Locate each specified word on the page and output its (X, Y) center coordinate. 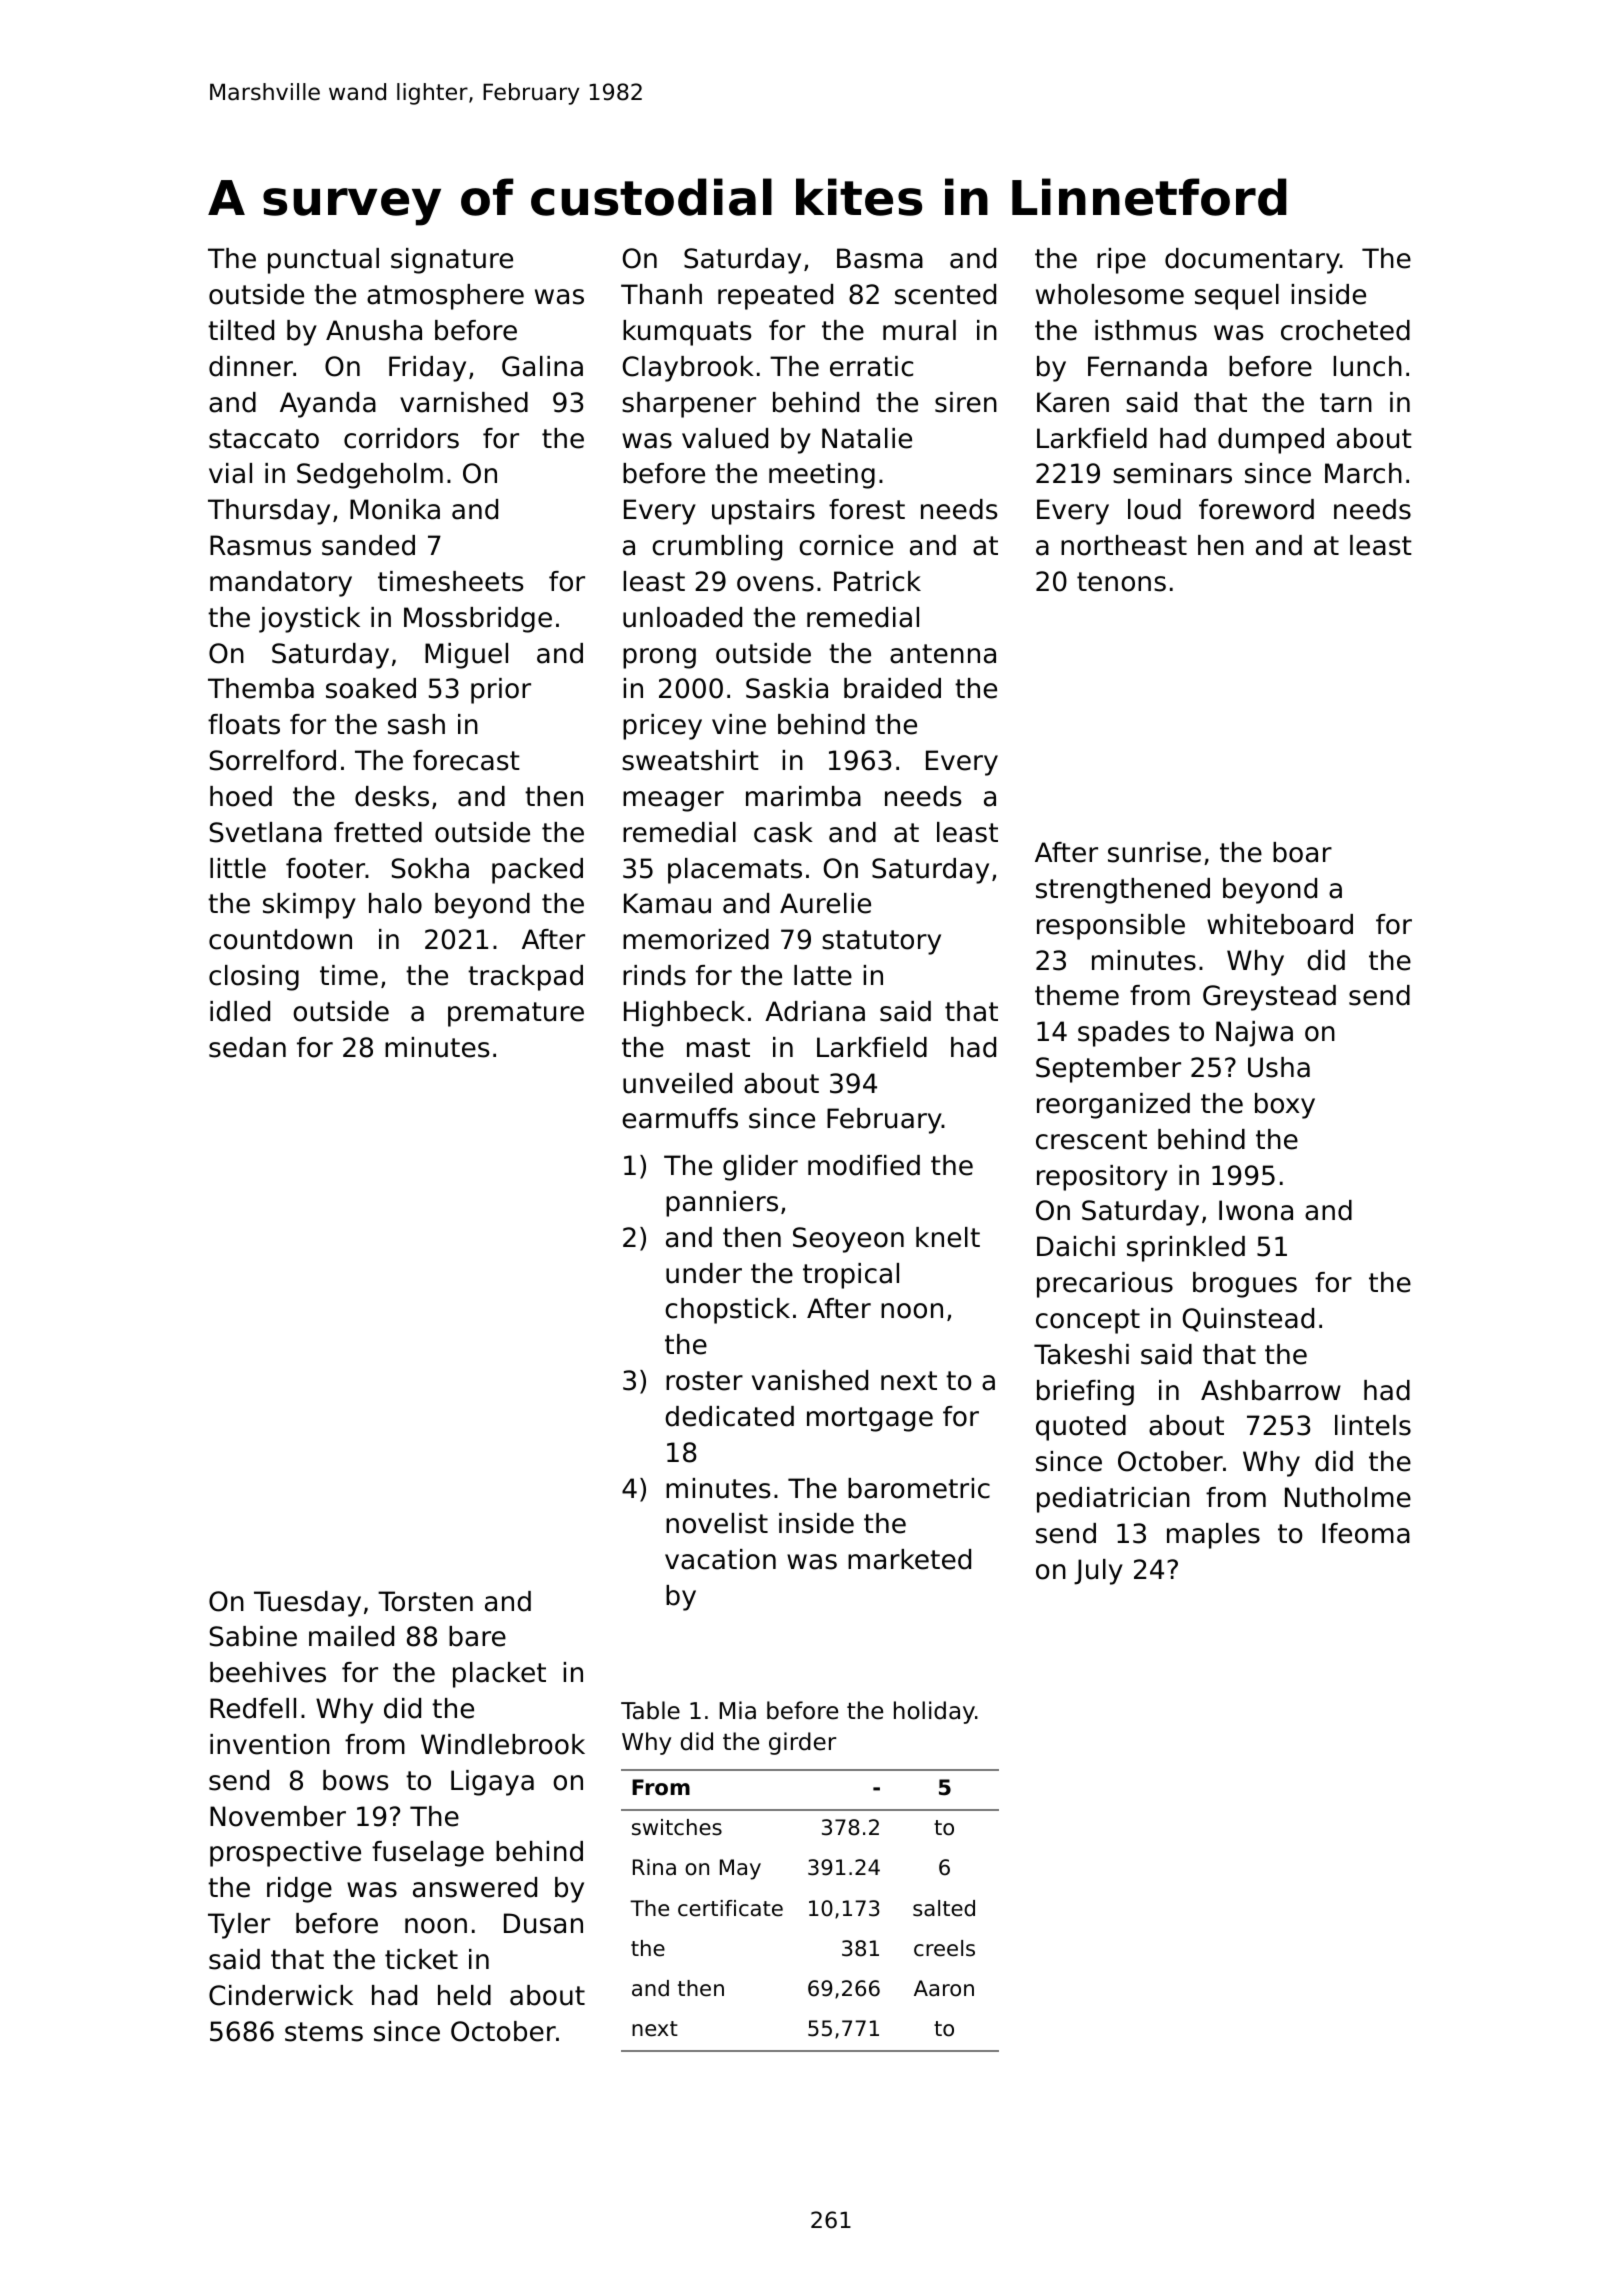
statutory (881, 942)
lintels (1373, 1425)
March (1363, 473)
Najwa (1254, 1034)
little (238, 868)
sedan (247, 1047)
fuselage (428, 1854)
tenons (1121, 582)
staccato (264, 439)
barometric (919, 1488)
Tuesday (307, 1604)
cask (783, 832)
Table (650, 1710)
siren (966, 402)
